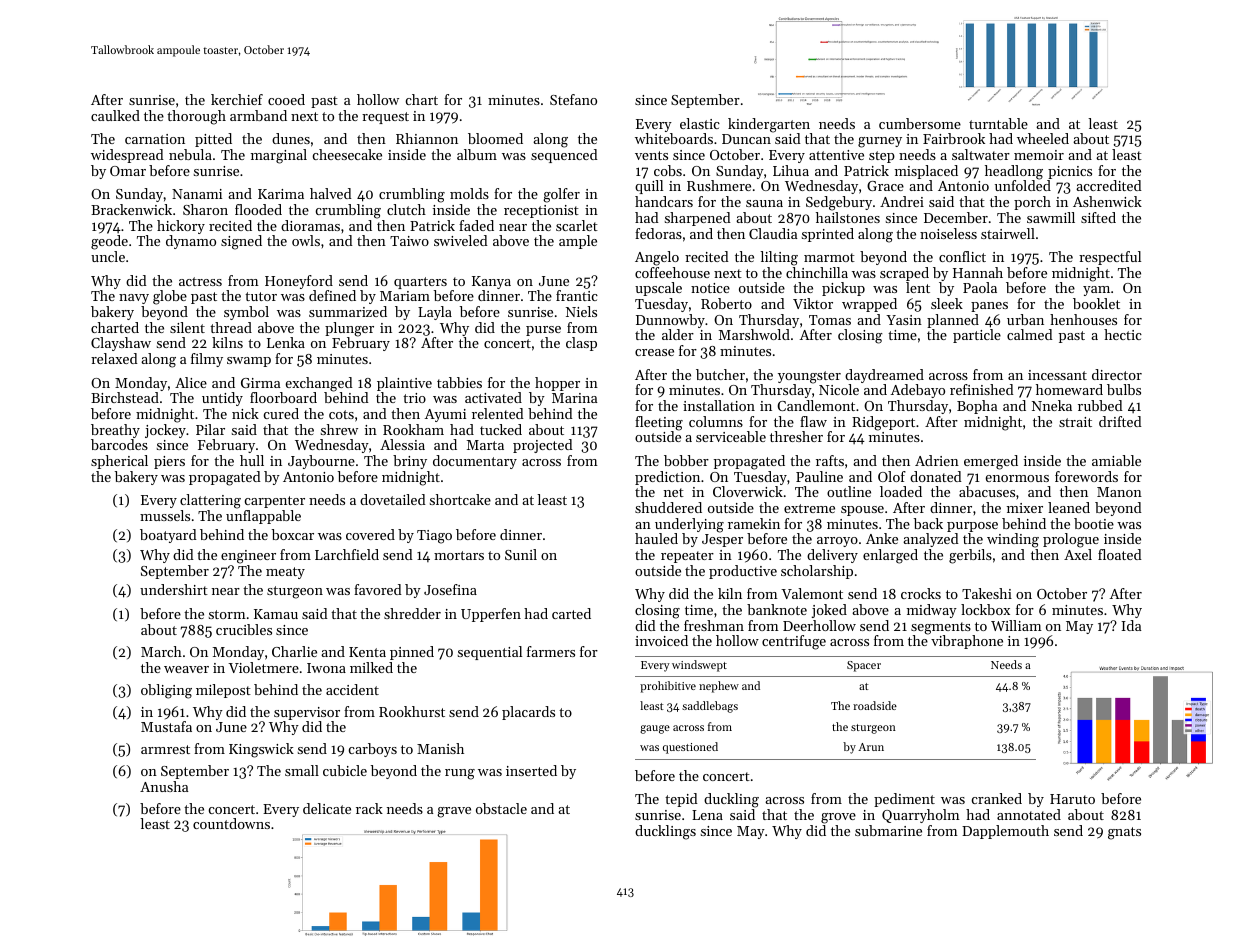 The width and height of the screenshot is (1233, 952). I want to click on turntable, so click(998, 123).
